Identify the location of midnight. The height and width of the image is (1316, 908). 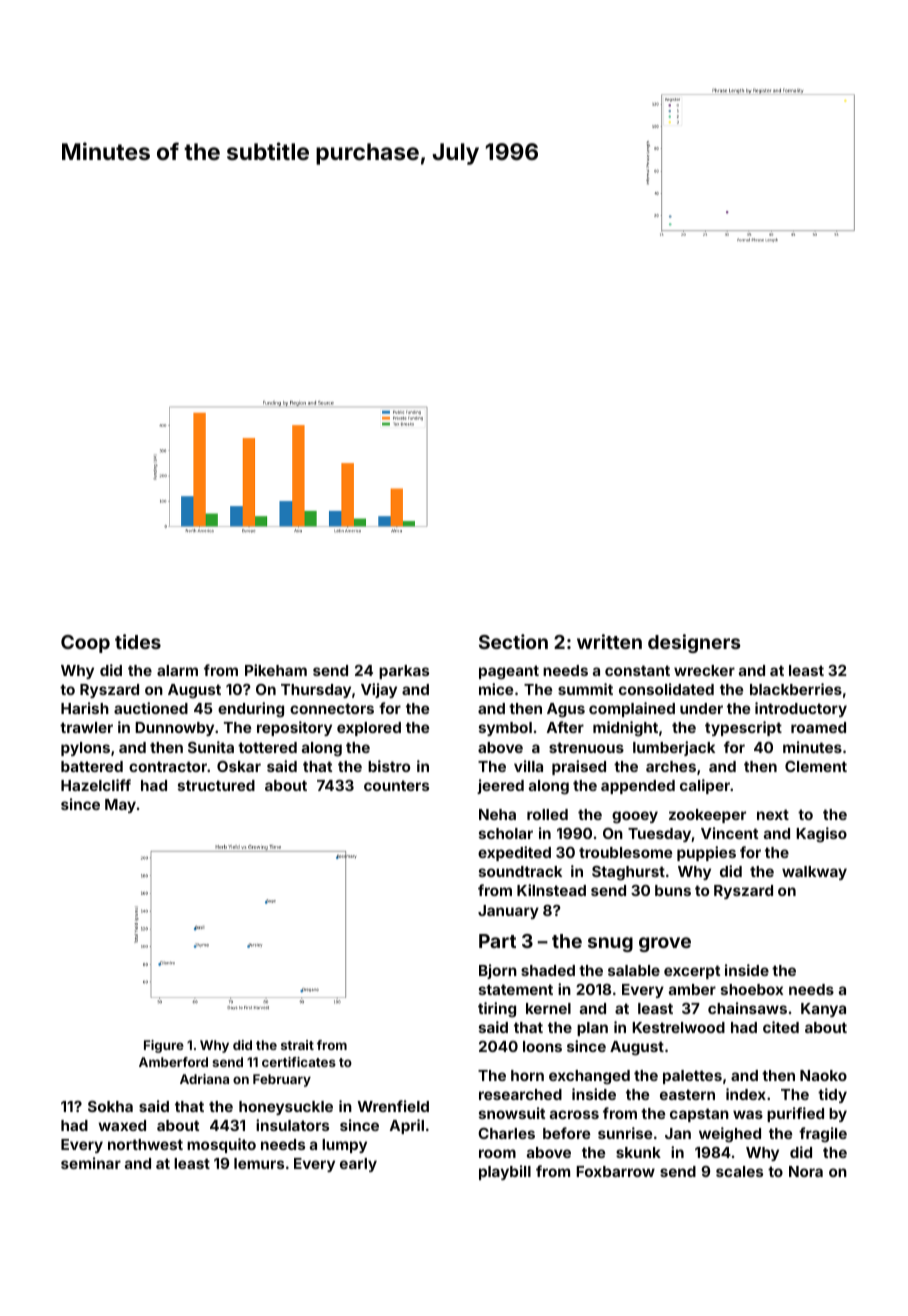
(625, 729).
